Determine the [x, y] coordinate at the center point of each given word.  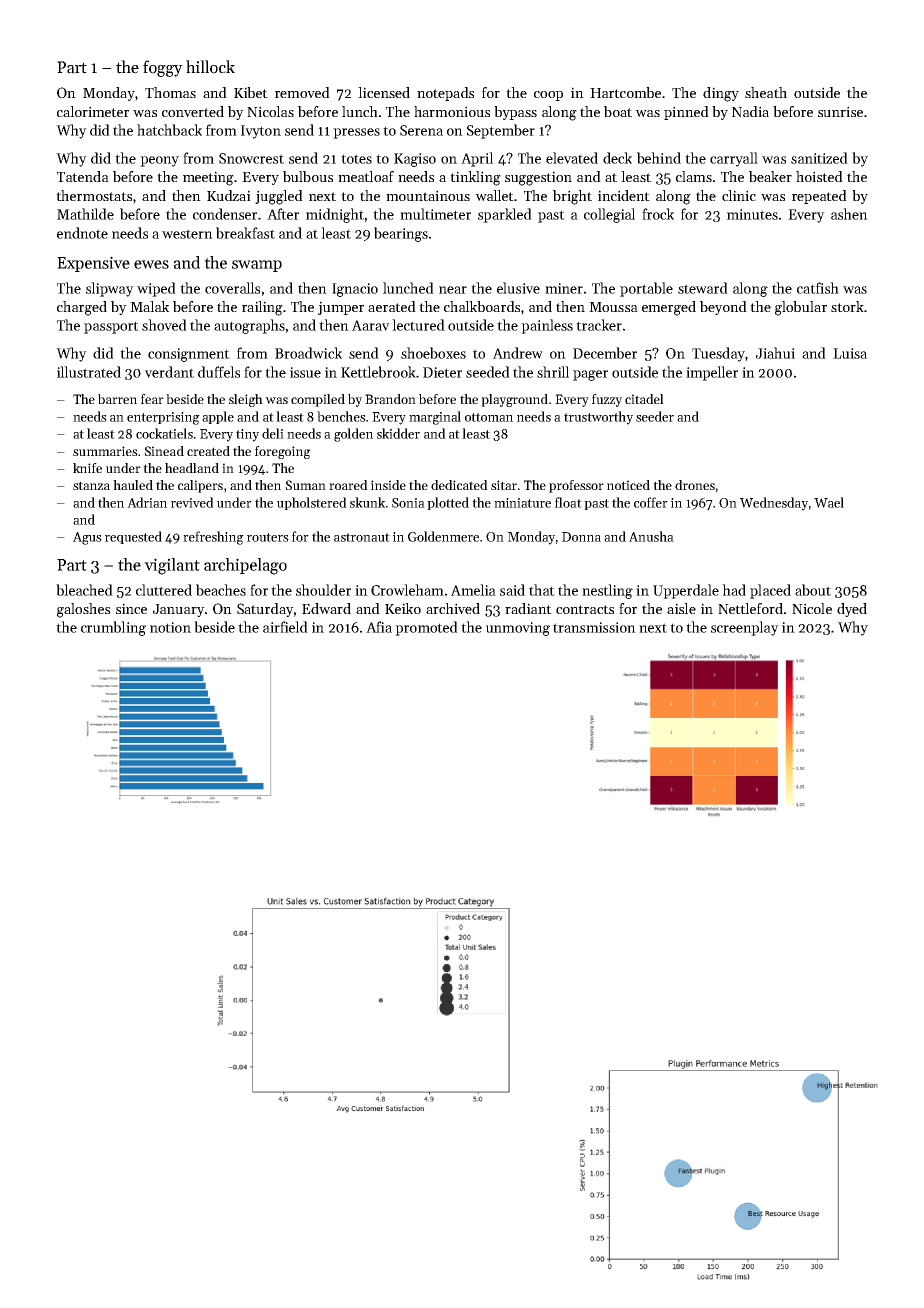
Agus [87, 538]
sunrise [840, 111]
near [453, 290]
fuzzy [607, 400]
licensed [384, 92]
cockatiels [164, 433]
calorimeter [93, 111]
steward [703, 288]
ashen [849, 214]
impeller [712, 373]
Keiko [403, 608]
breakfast [245, 233]
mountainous [428, 195]
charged [82, 308]
